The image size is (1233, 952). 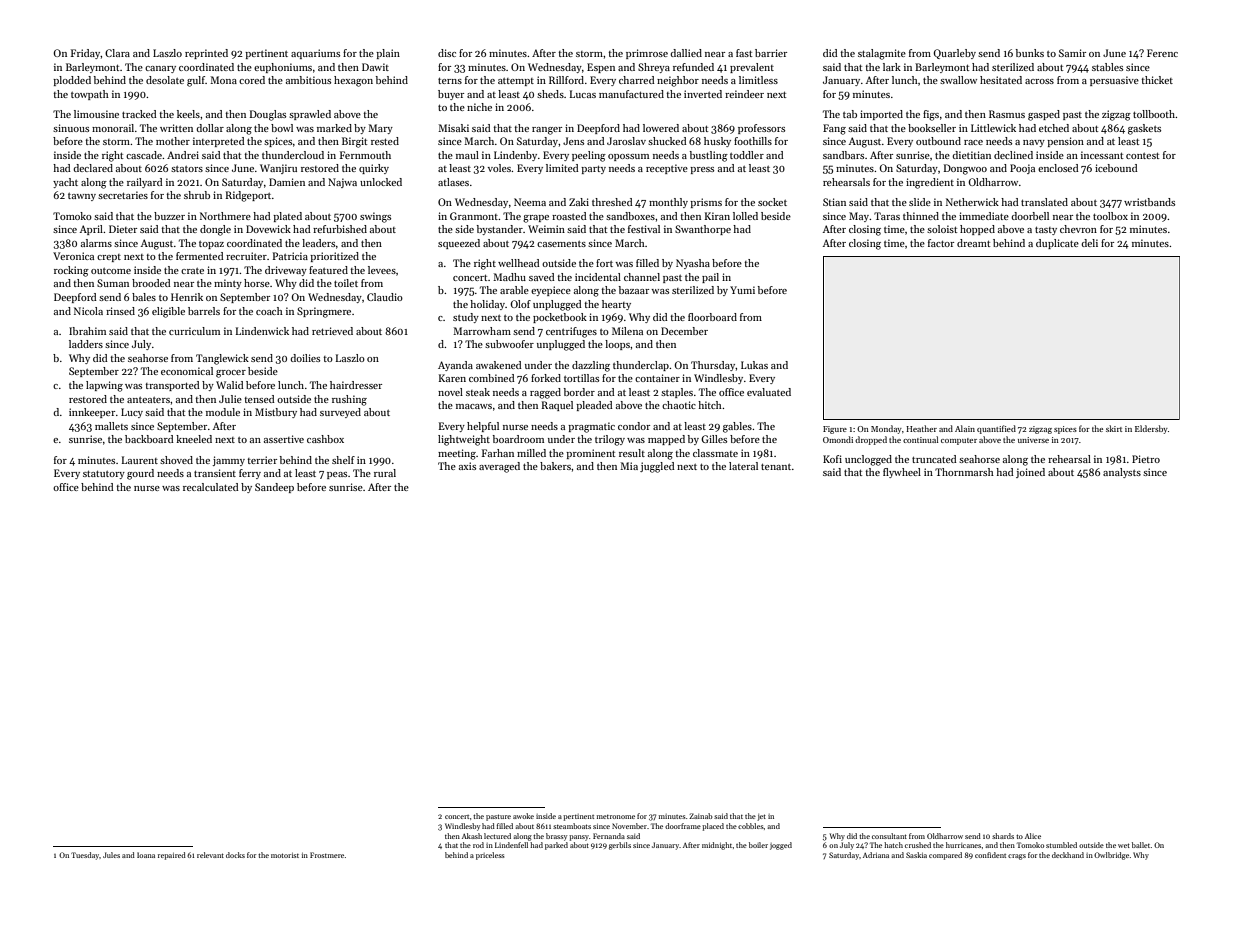 What do you see at coordinates (71, 128) in the page?
I see `sinuous` at bounding box center [71, 128].
